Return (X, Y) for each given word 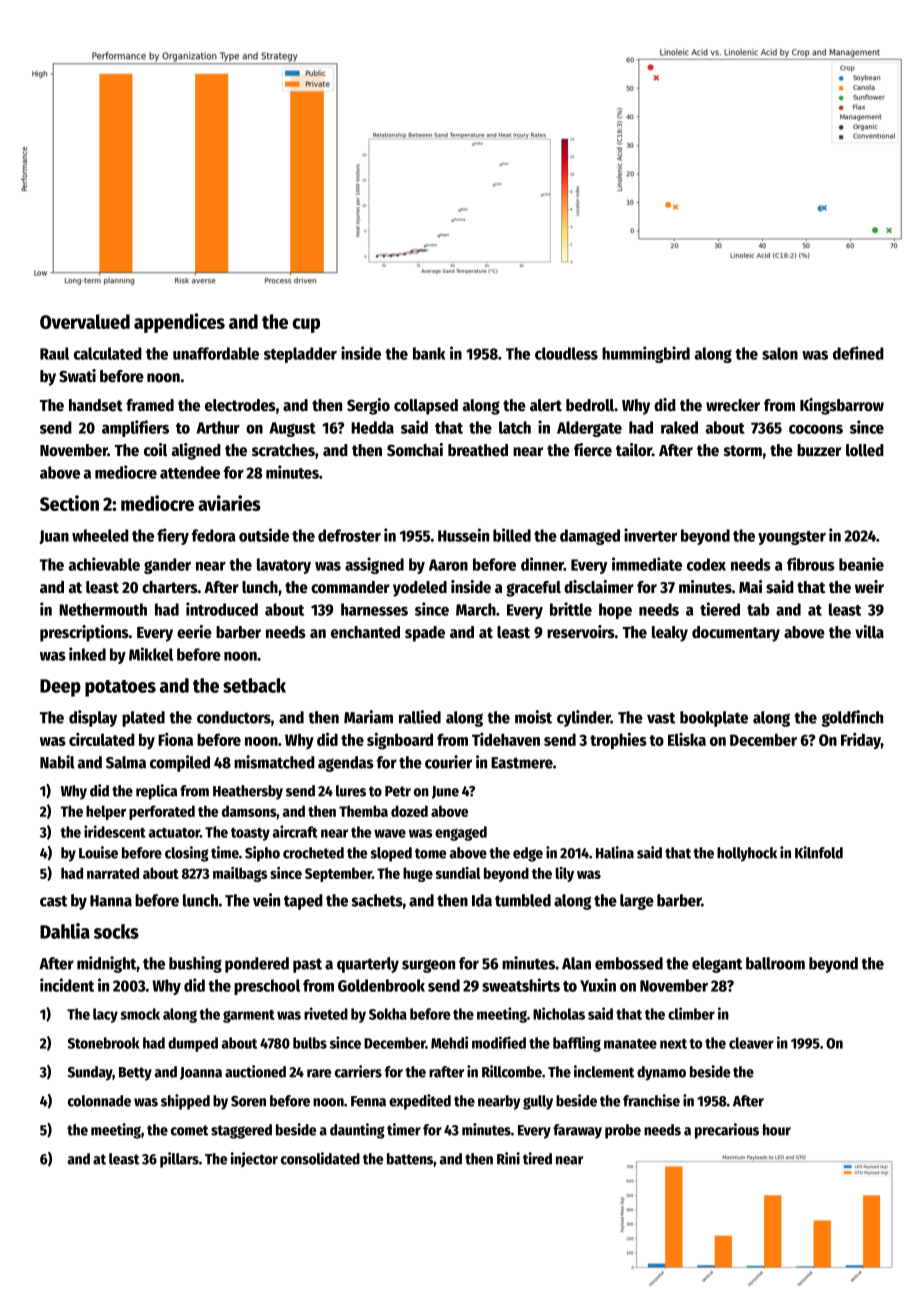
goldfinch (852, 718)
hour (777, 1130)
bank (429, 353)
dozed (409, 811)
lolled (865, 450)
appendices (179, 323)
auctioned (255, 1071)
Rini (508, 1158)
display (93, 718)
